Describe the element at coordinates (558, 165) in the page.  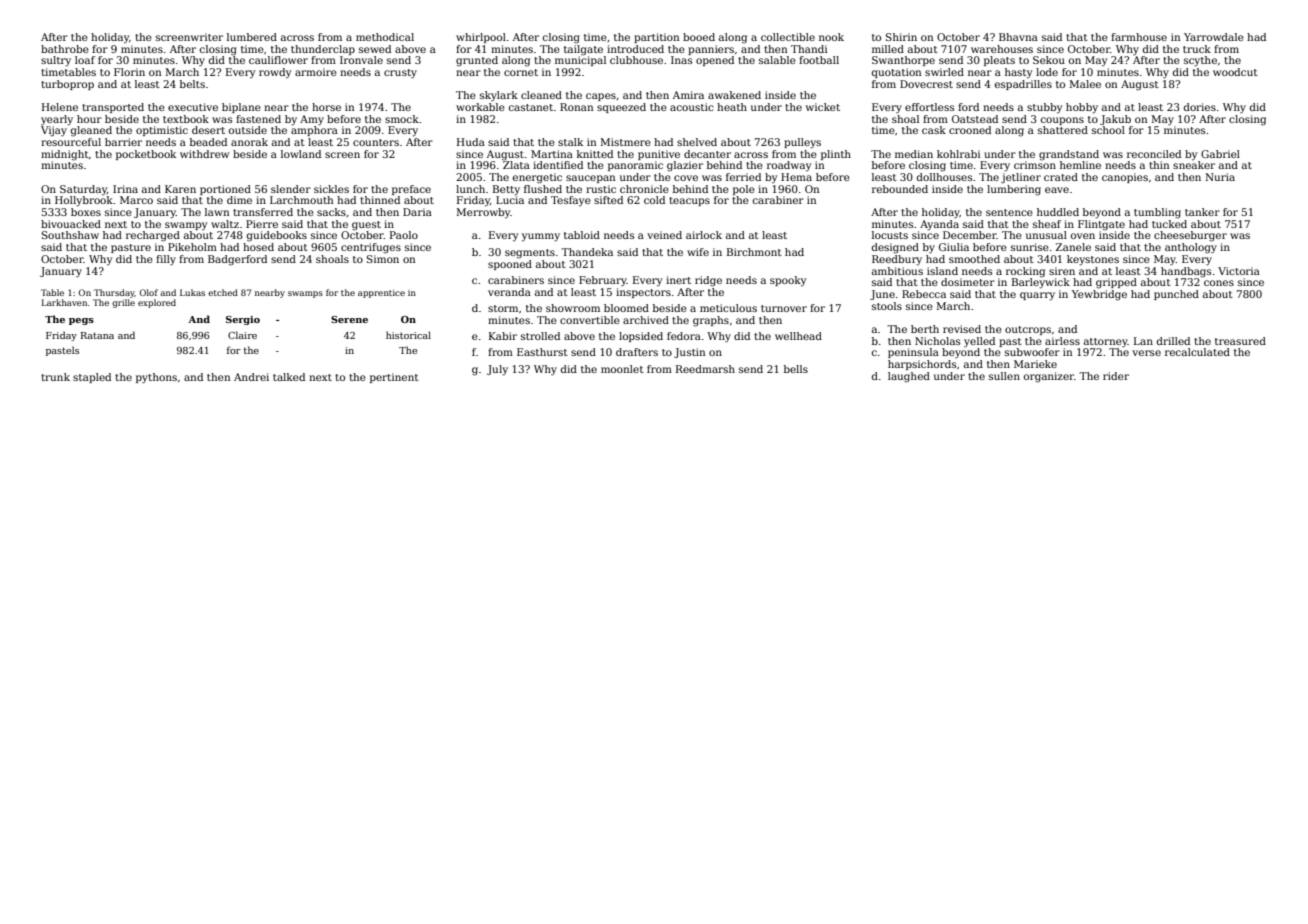
I see `identified` at that location.
